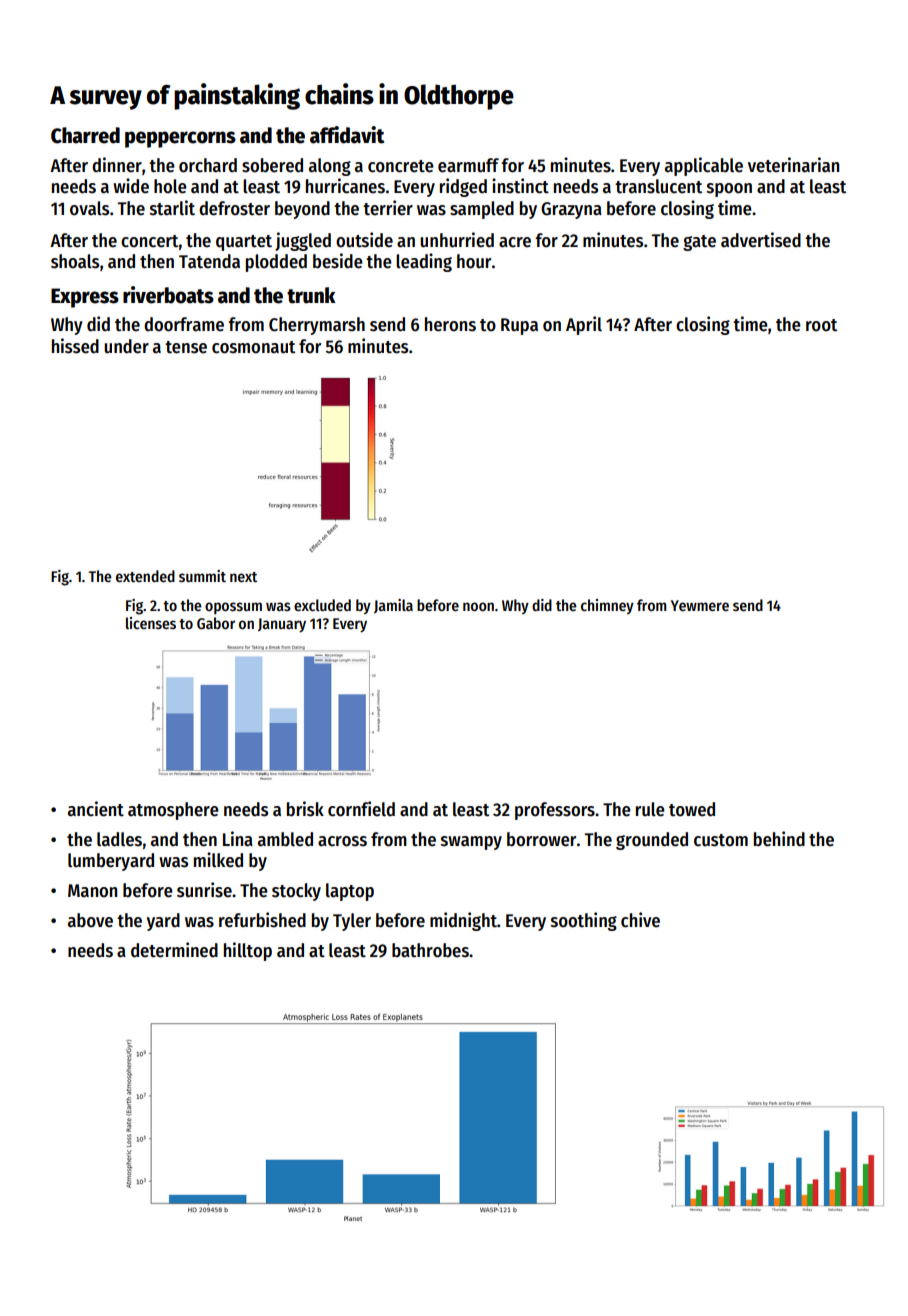  I want to click on ancient, so click(96, 809).
